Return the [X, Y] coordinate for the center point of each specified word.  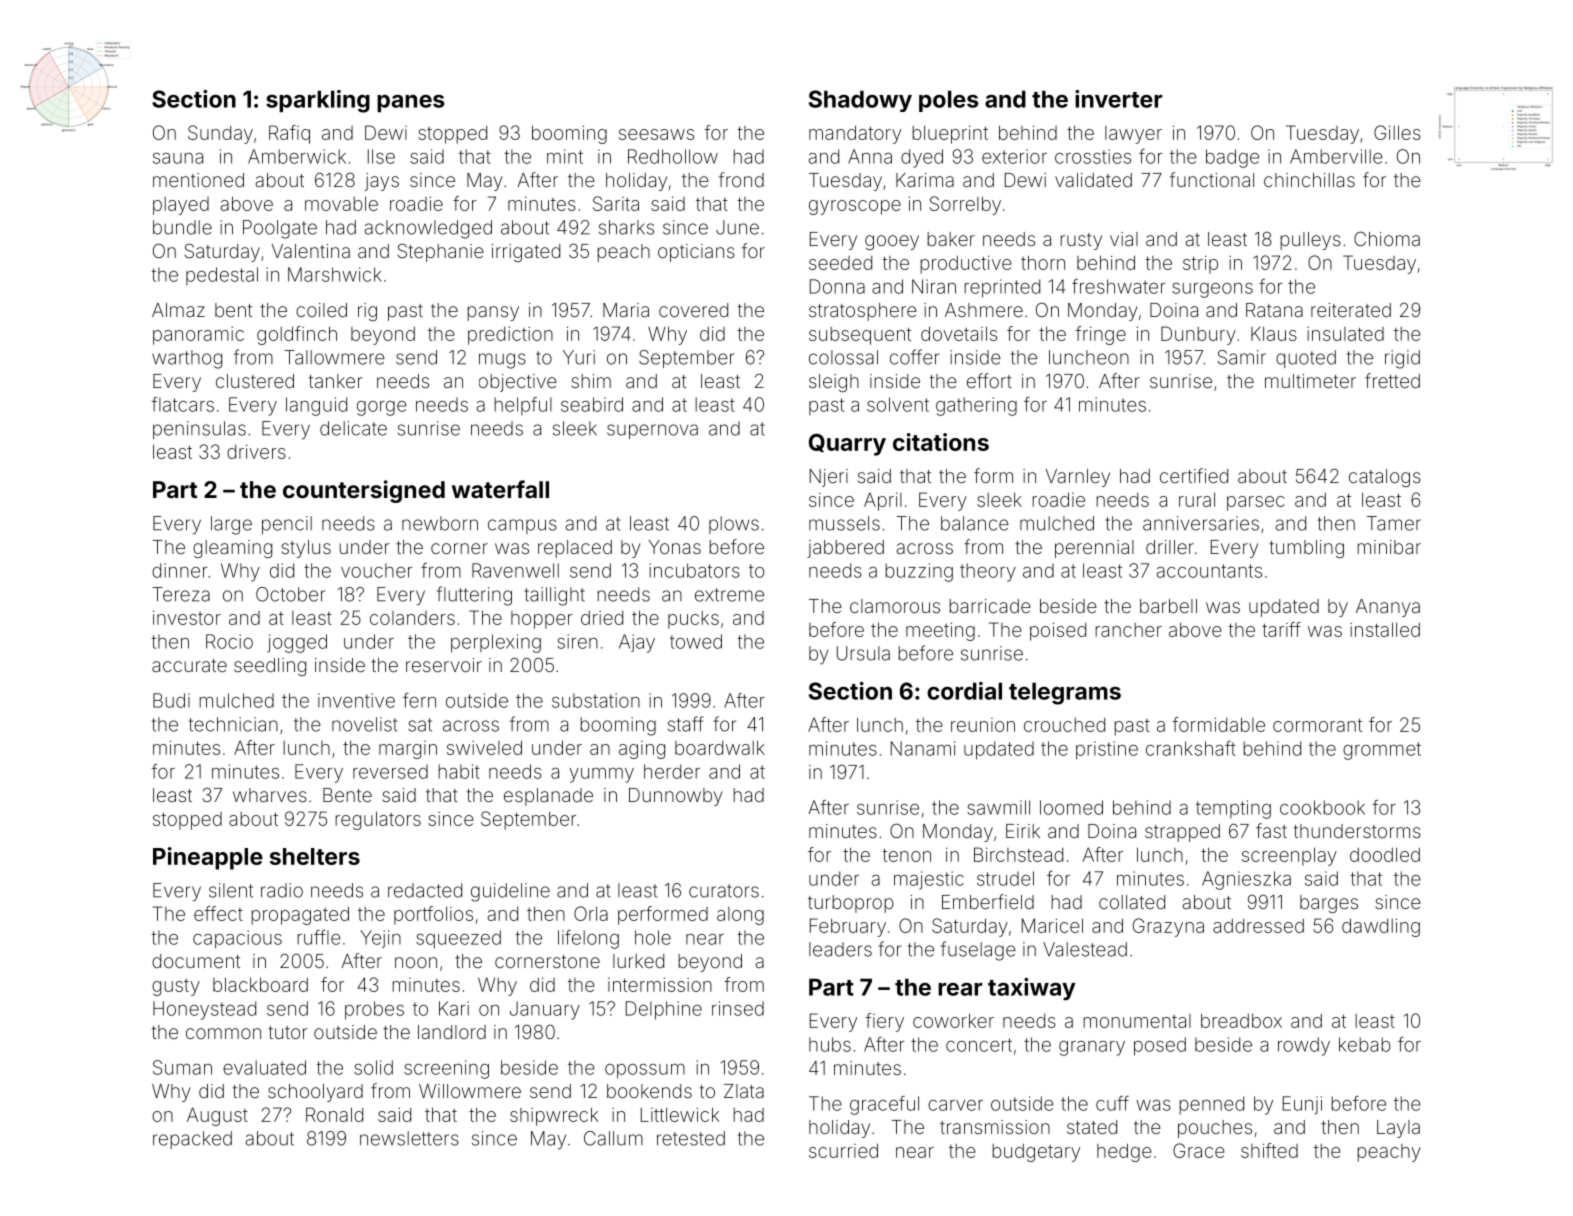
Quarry [847, 445]
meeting [940, 631]
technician [233, 724]
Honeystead [204, 1010]
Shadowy [860, 101]
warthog [187, 359]
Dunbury [1198, 335]
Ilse [381, 156]
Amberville [1336, 156]
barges [1329, 904]
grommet [1382, 751]
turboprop [851, 904]
